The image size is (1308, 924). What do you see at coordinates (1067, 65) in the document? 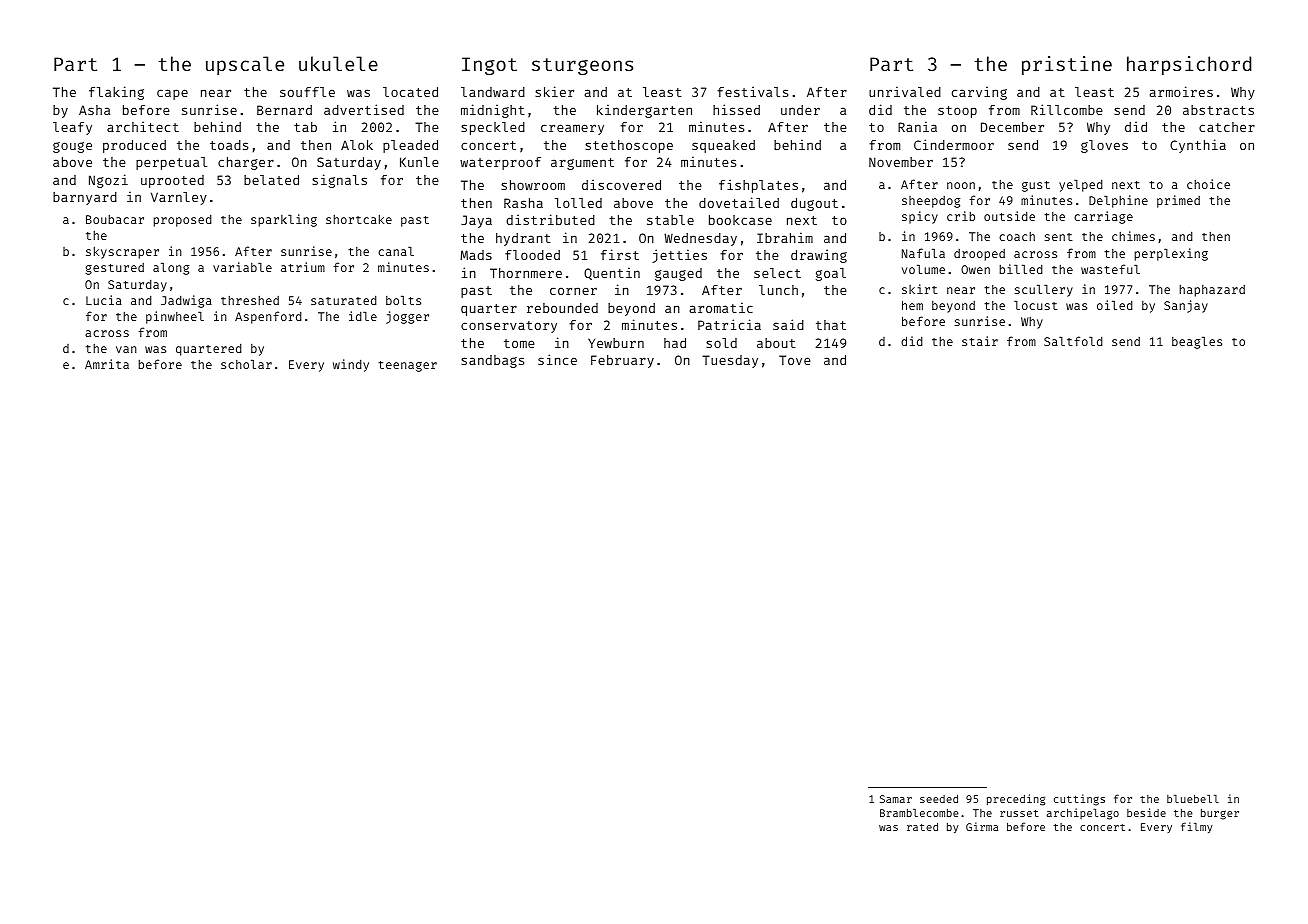
I see `pristine` at bounding box center [1067, 65].
